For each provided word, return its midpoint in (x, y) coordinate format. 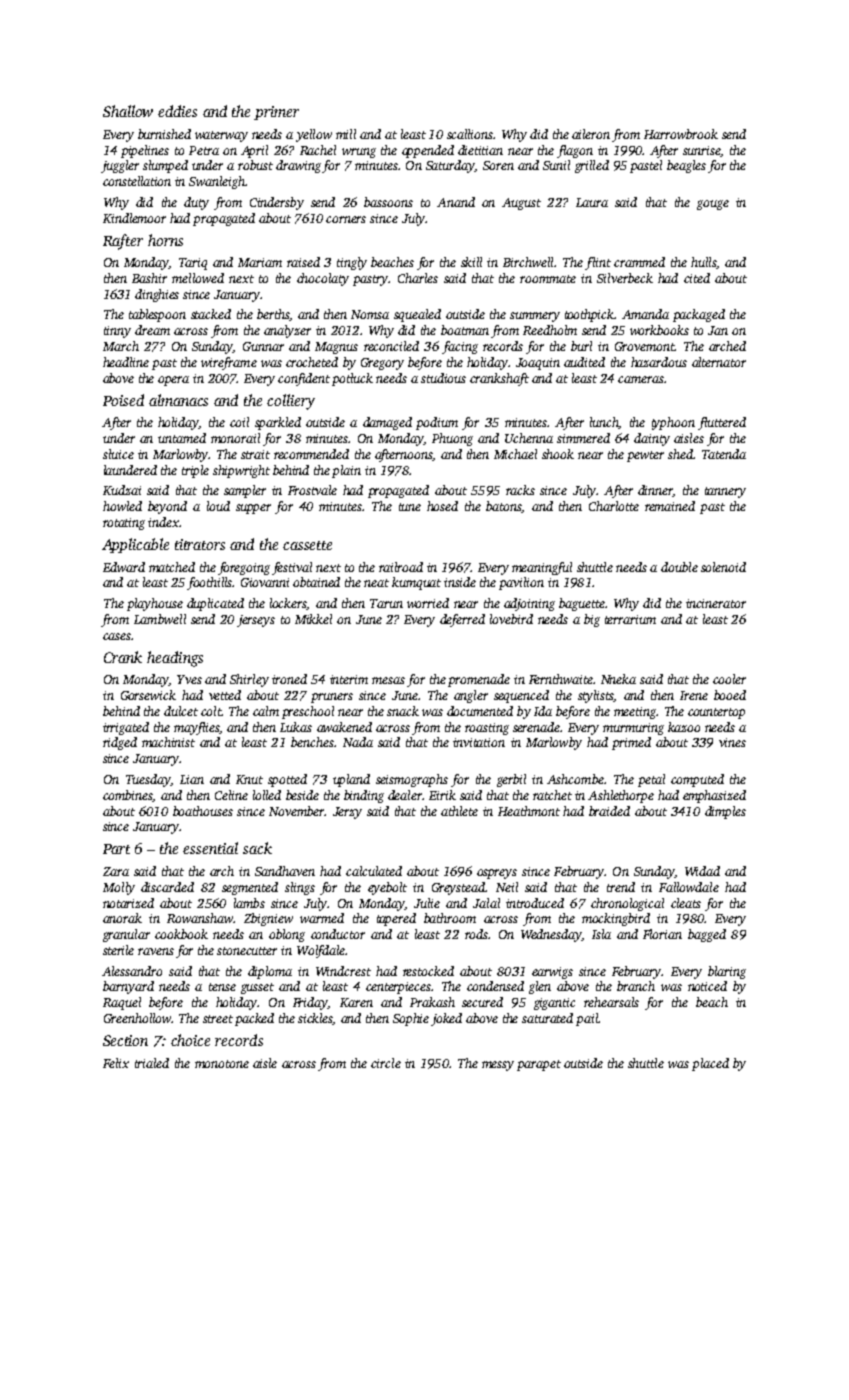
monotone (222, 1064)
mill (346, 134)
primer (276, 113)
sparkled (278, 423)
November (297, 811)
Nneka (618, 679)
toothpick (589, 315)
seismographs (412, 780)
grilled (592, 166)
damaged (387, 423)
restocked (428, 971)
